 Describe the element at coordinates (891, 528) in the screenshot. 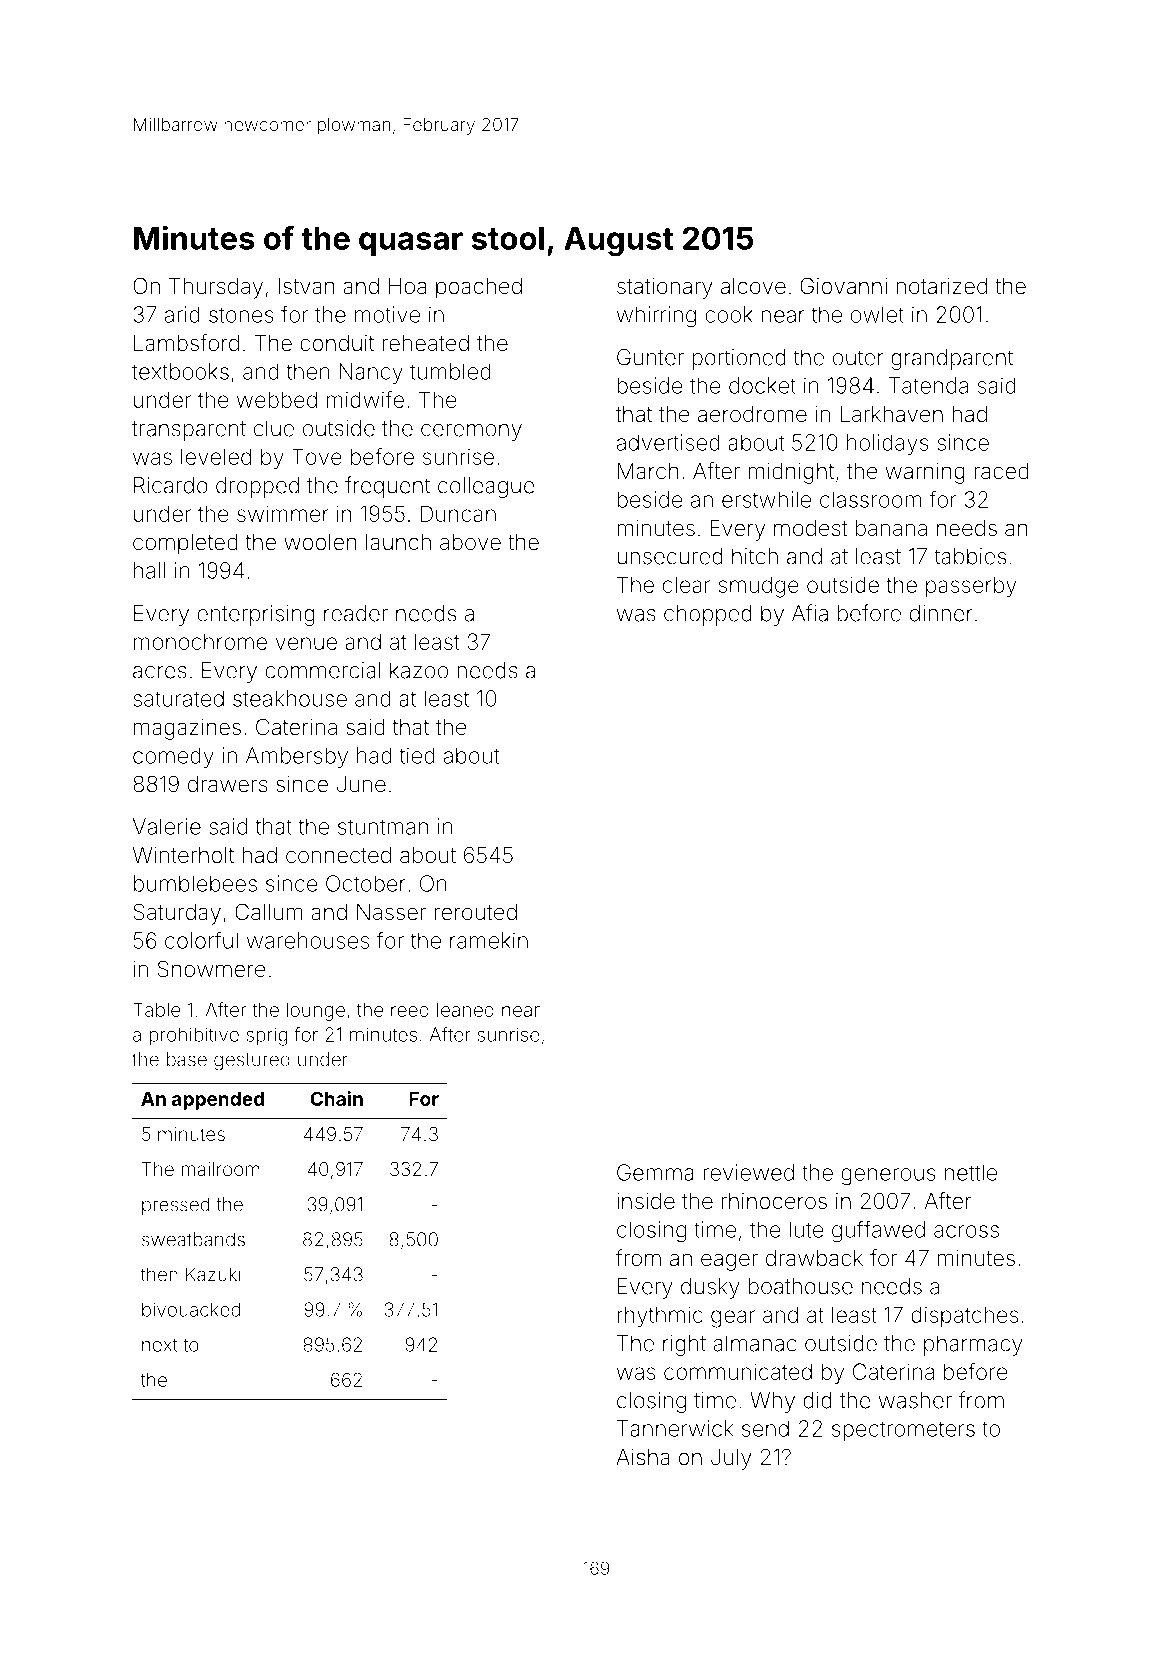

I see `banana` at that location.
